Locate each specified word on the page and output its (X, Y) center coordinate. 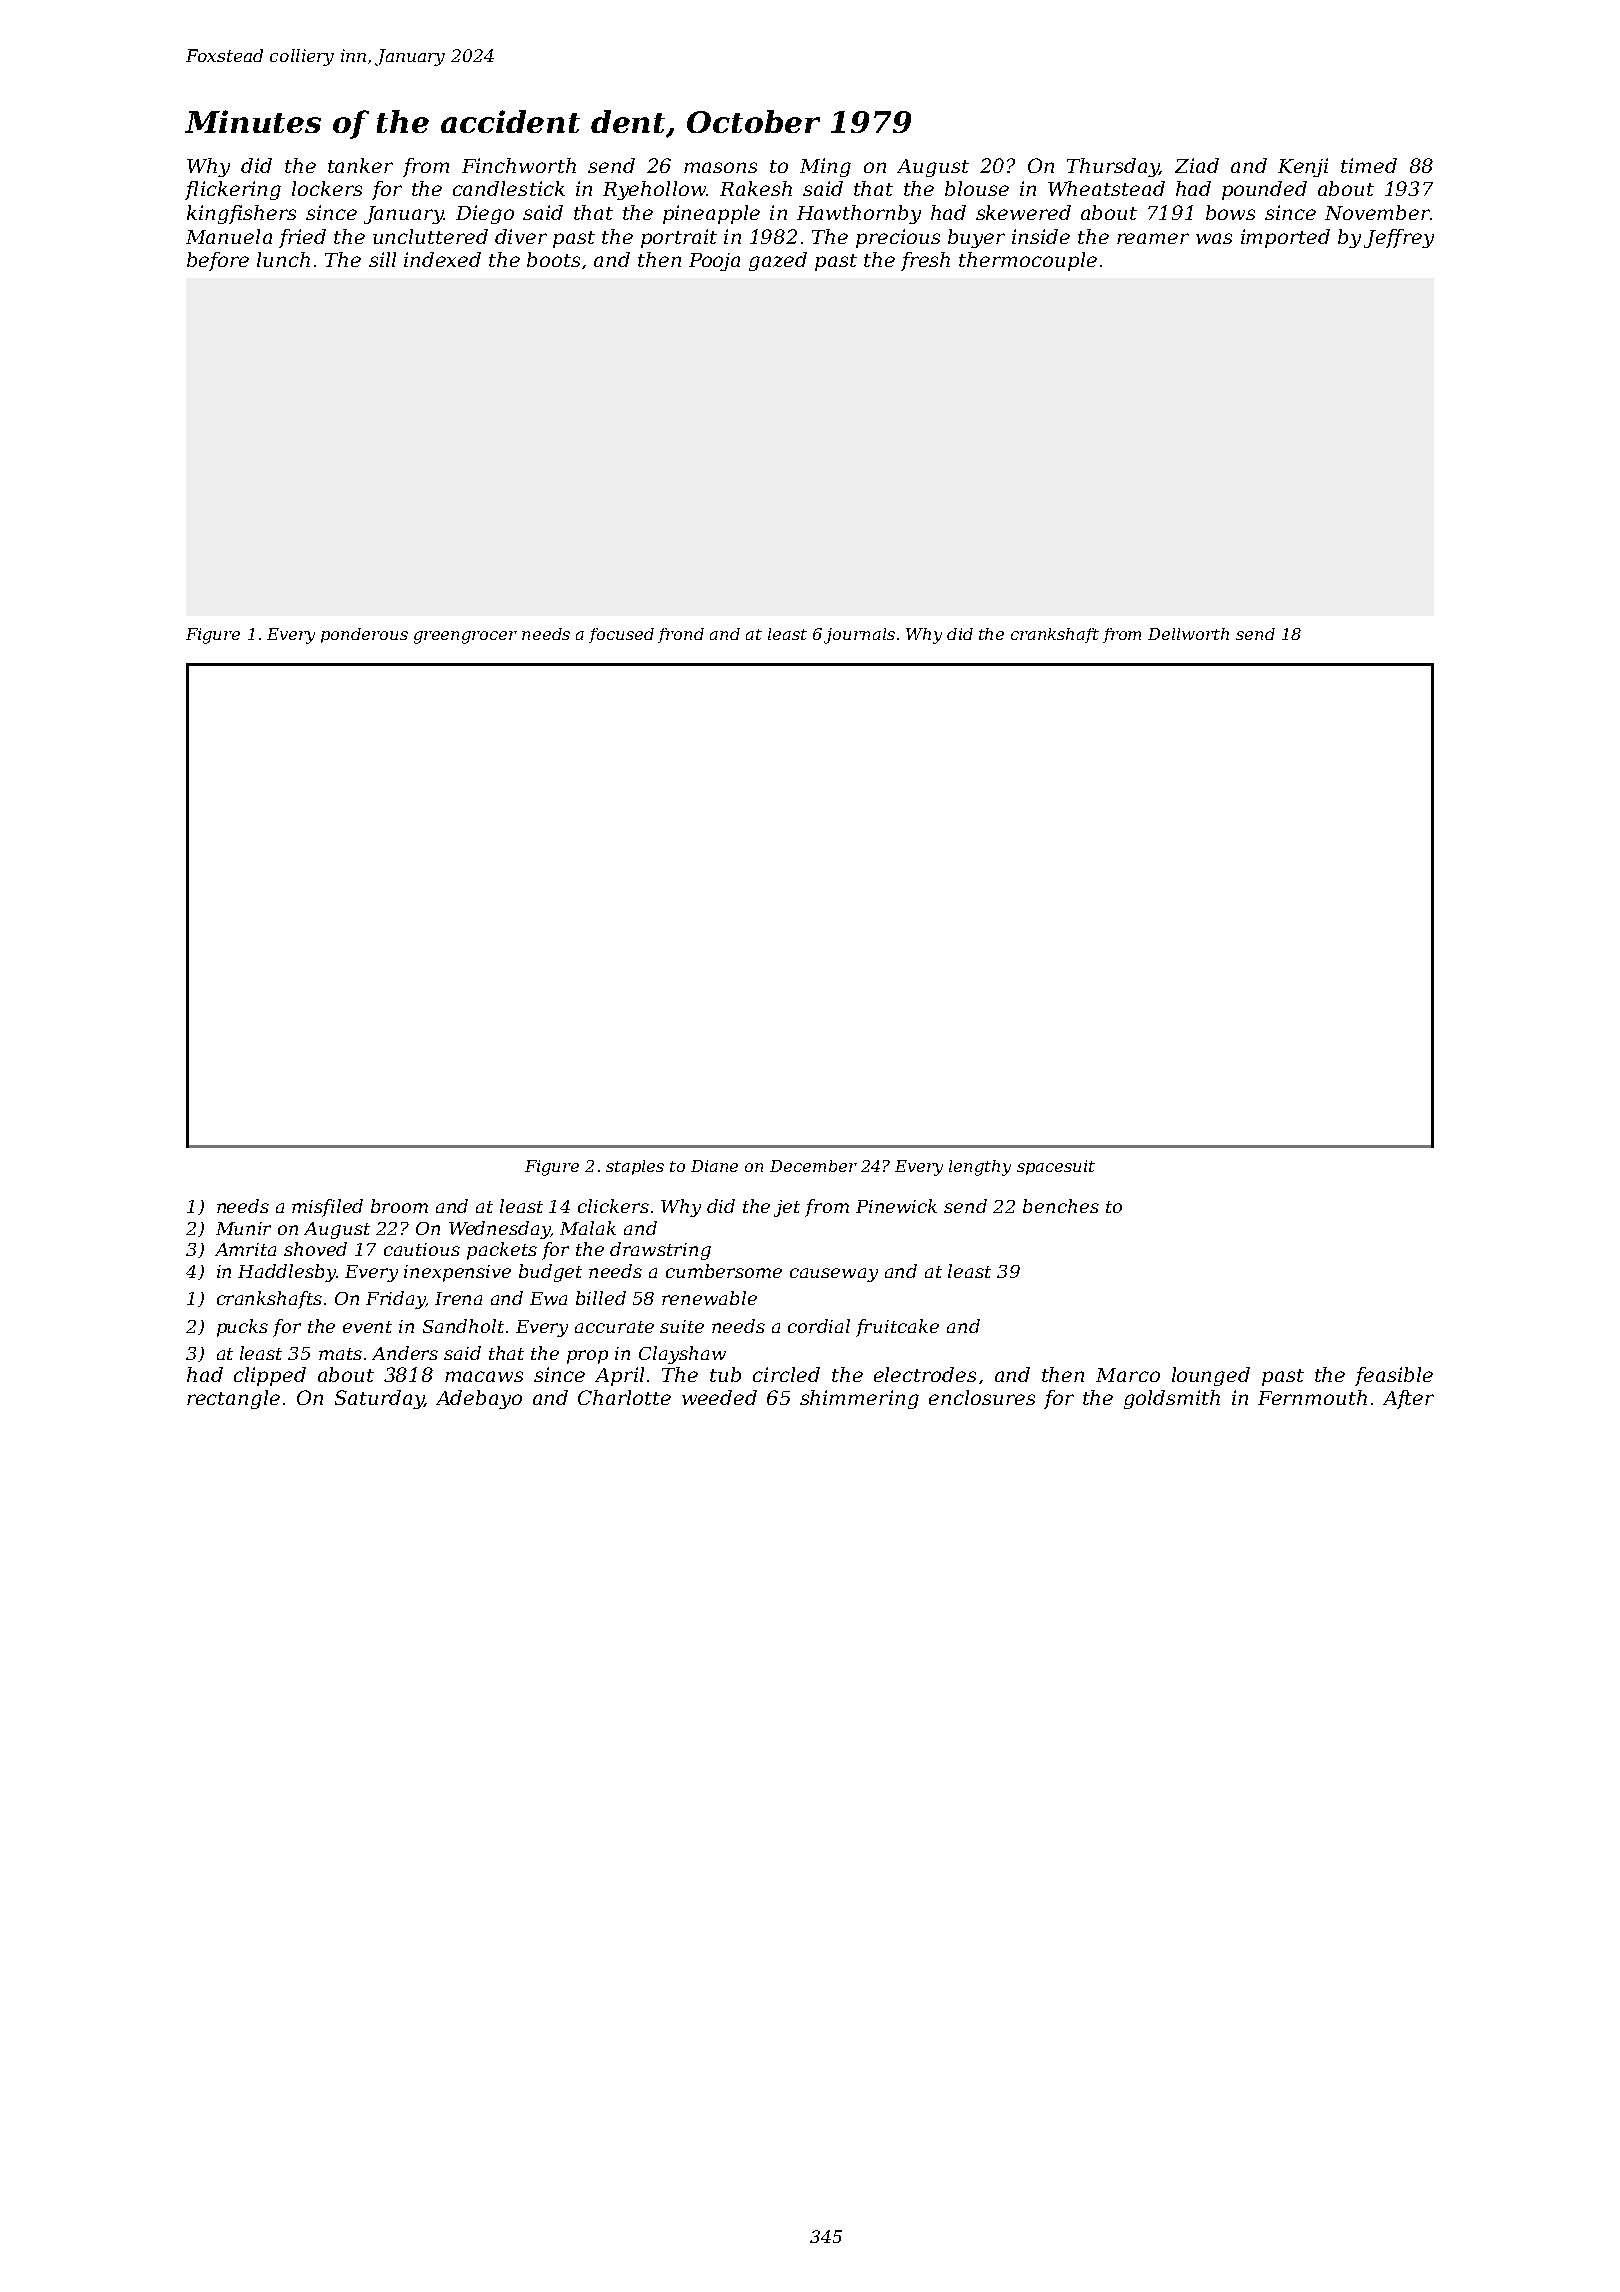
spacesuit (1056, 1167)
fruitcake (897, 1328)
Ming (825, 167)
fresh (925, 261)
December (813, 1166)
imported (1285, 238)
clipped (270, 1376)
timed (1369, 165)
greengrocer (465, 637)
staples (635, 1167)
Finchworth (519, 165)
